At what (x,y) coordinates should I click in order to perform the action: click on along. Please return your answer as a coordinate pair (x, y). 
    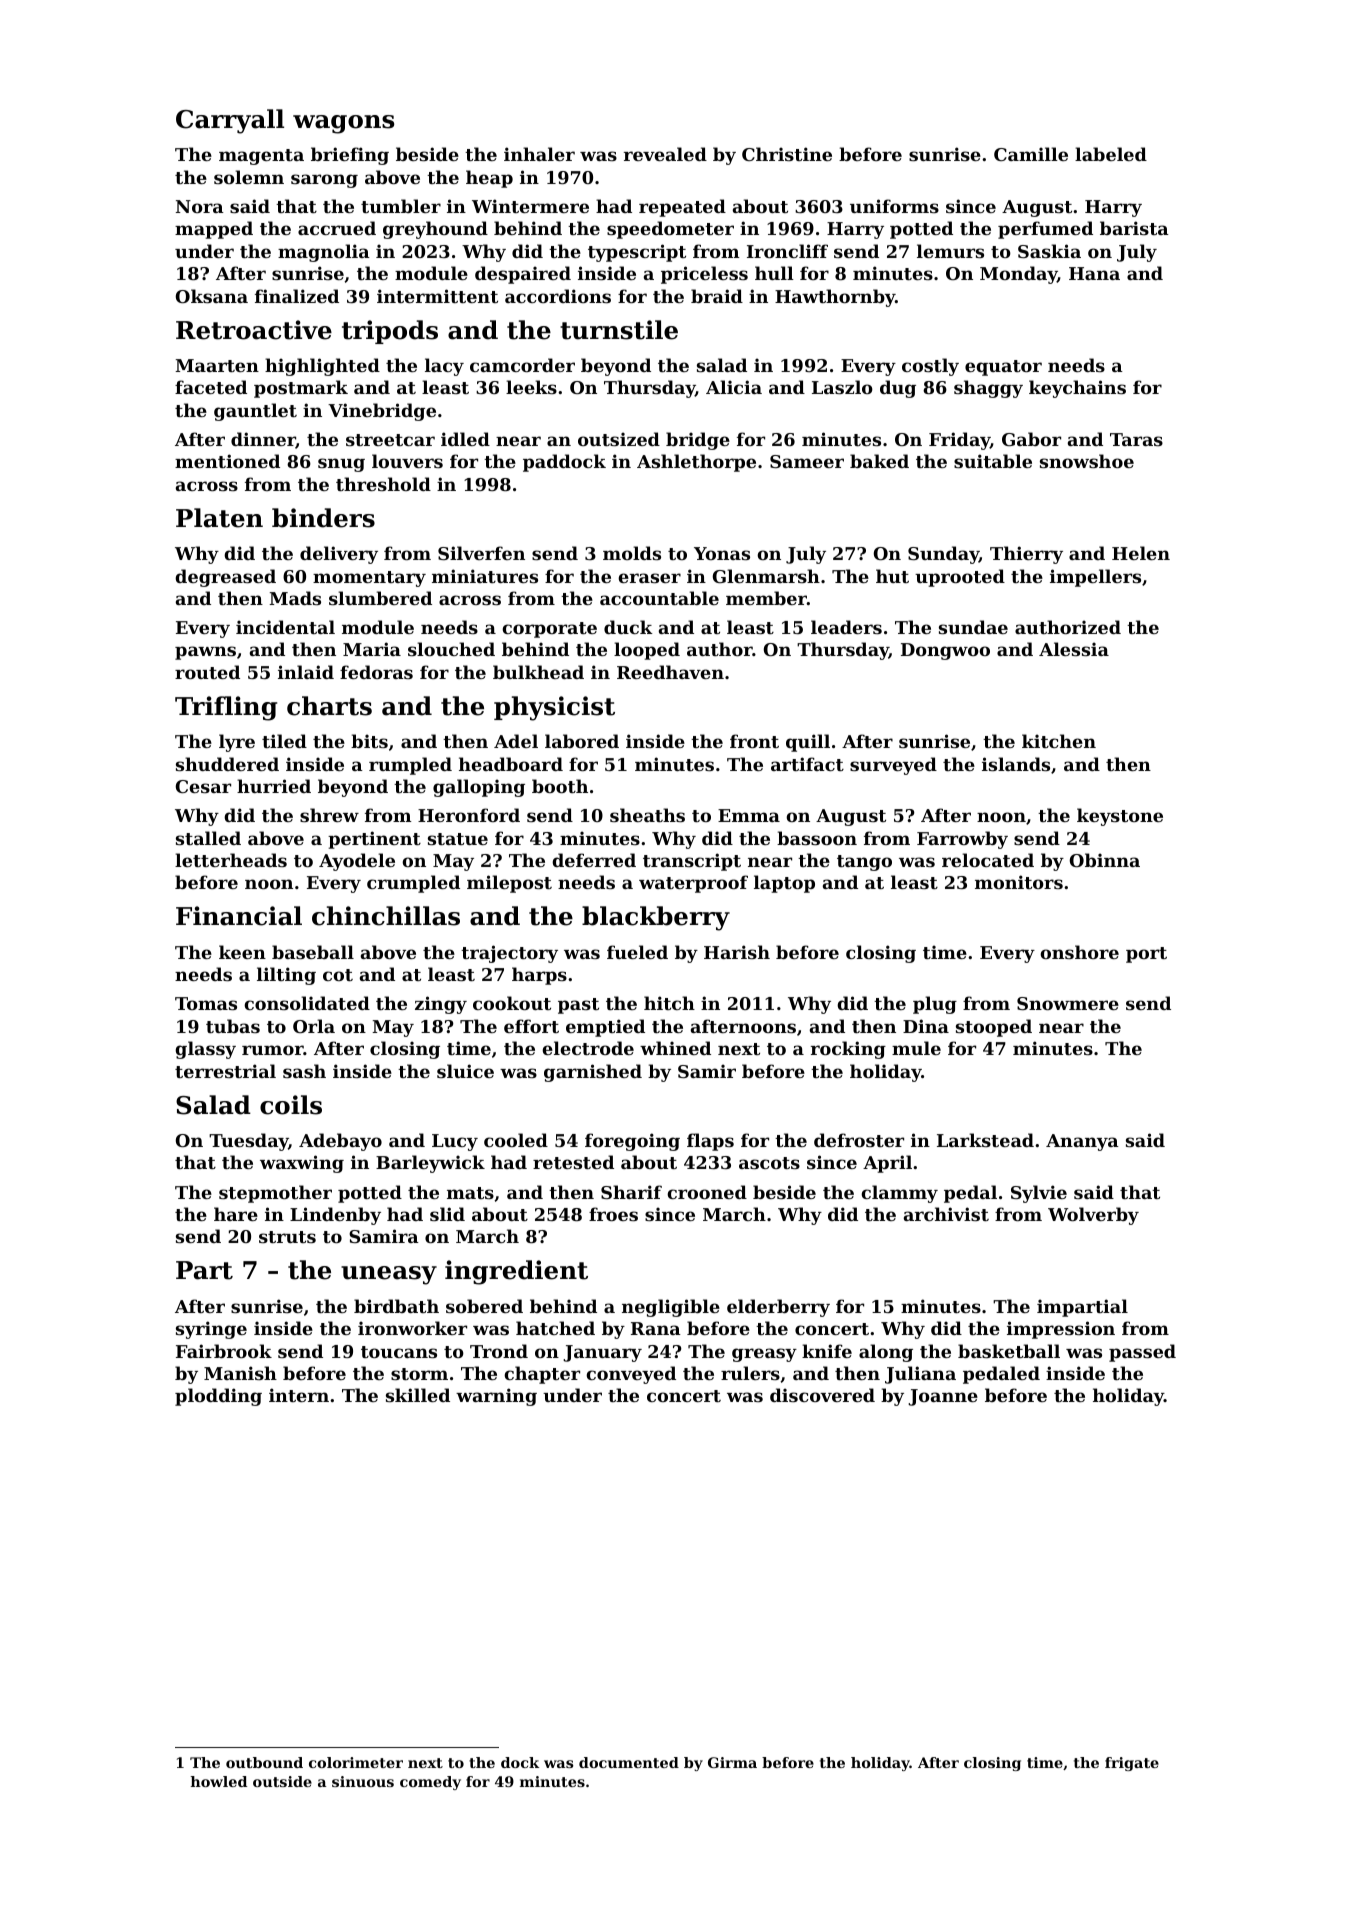
    Looking at the image, I should click on (886, 1353).
